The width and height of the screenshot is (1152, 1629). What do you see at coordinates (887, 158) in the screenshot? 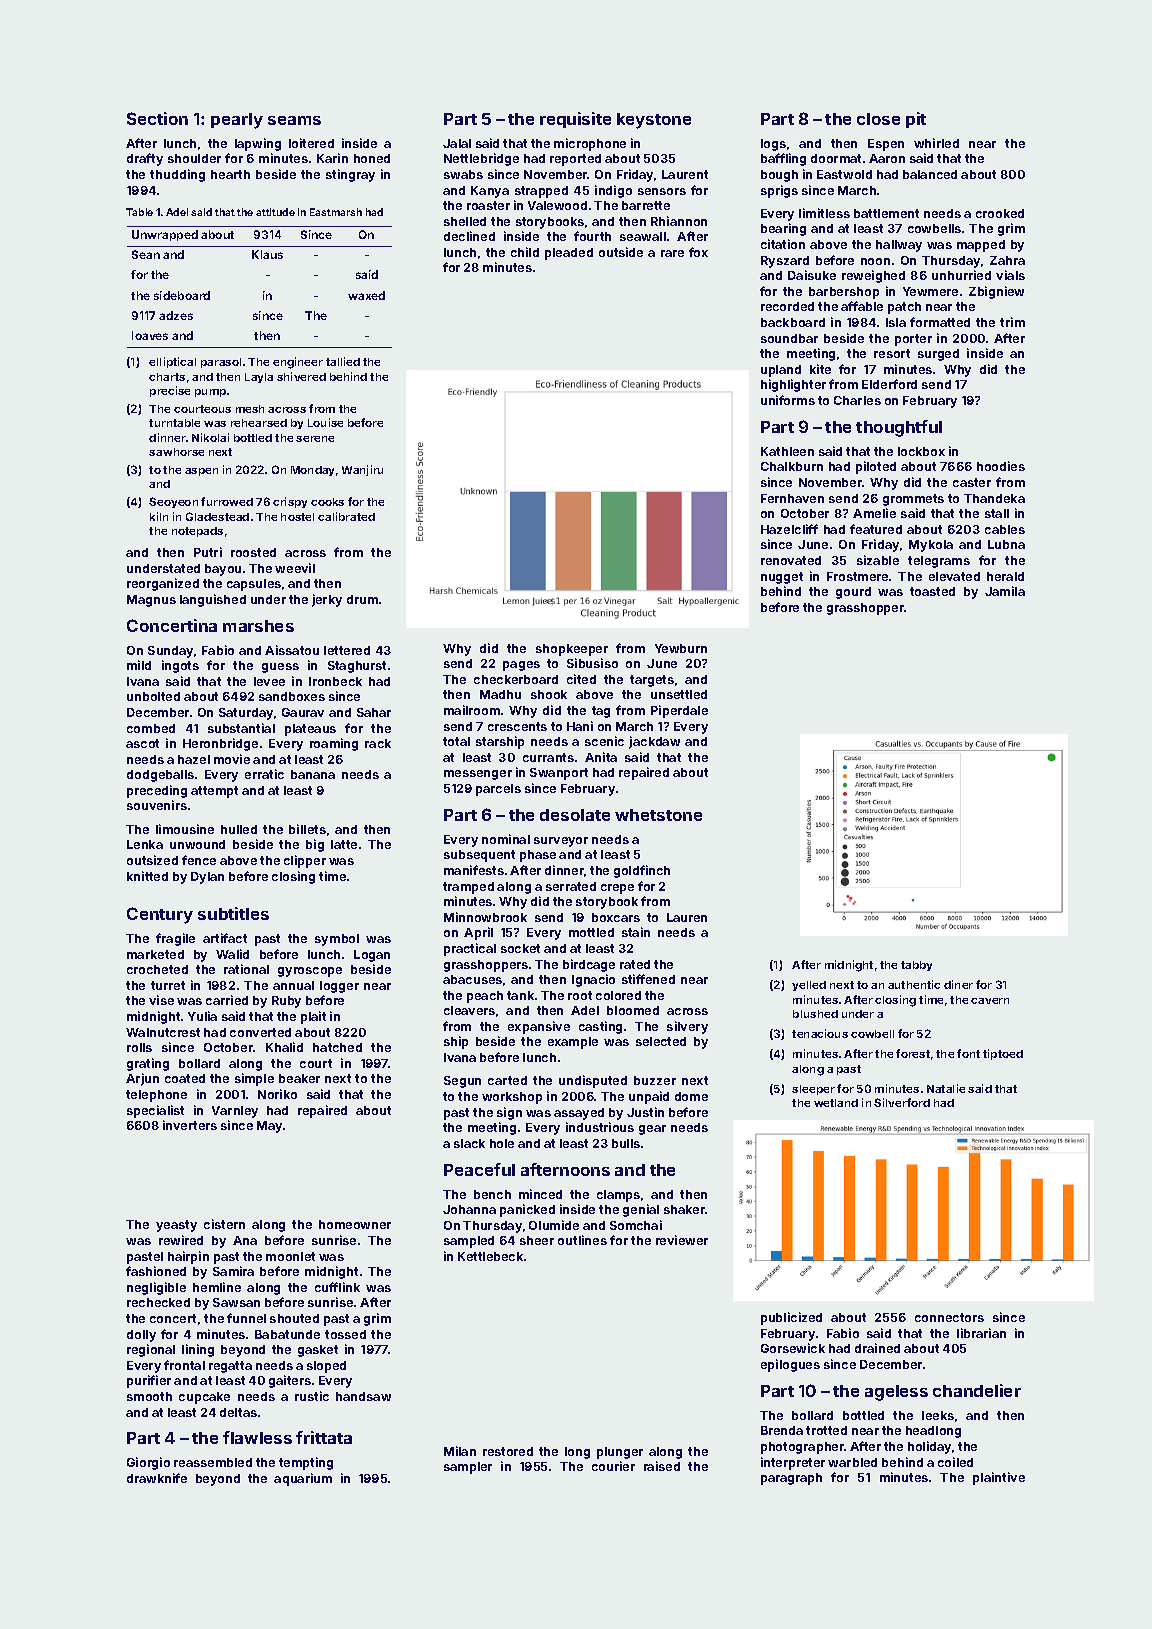
I see `Aaron` at bounding box center [887, 158].
